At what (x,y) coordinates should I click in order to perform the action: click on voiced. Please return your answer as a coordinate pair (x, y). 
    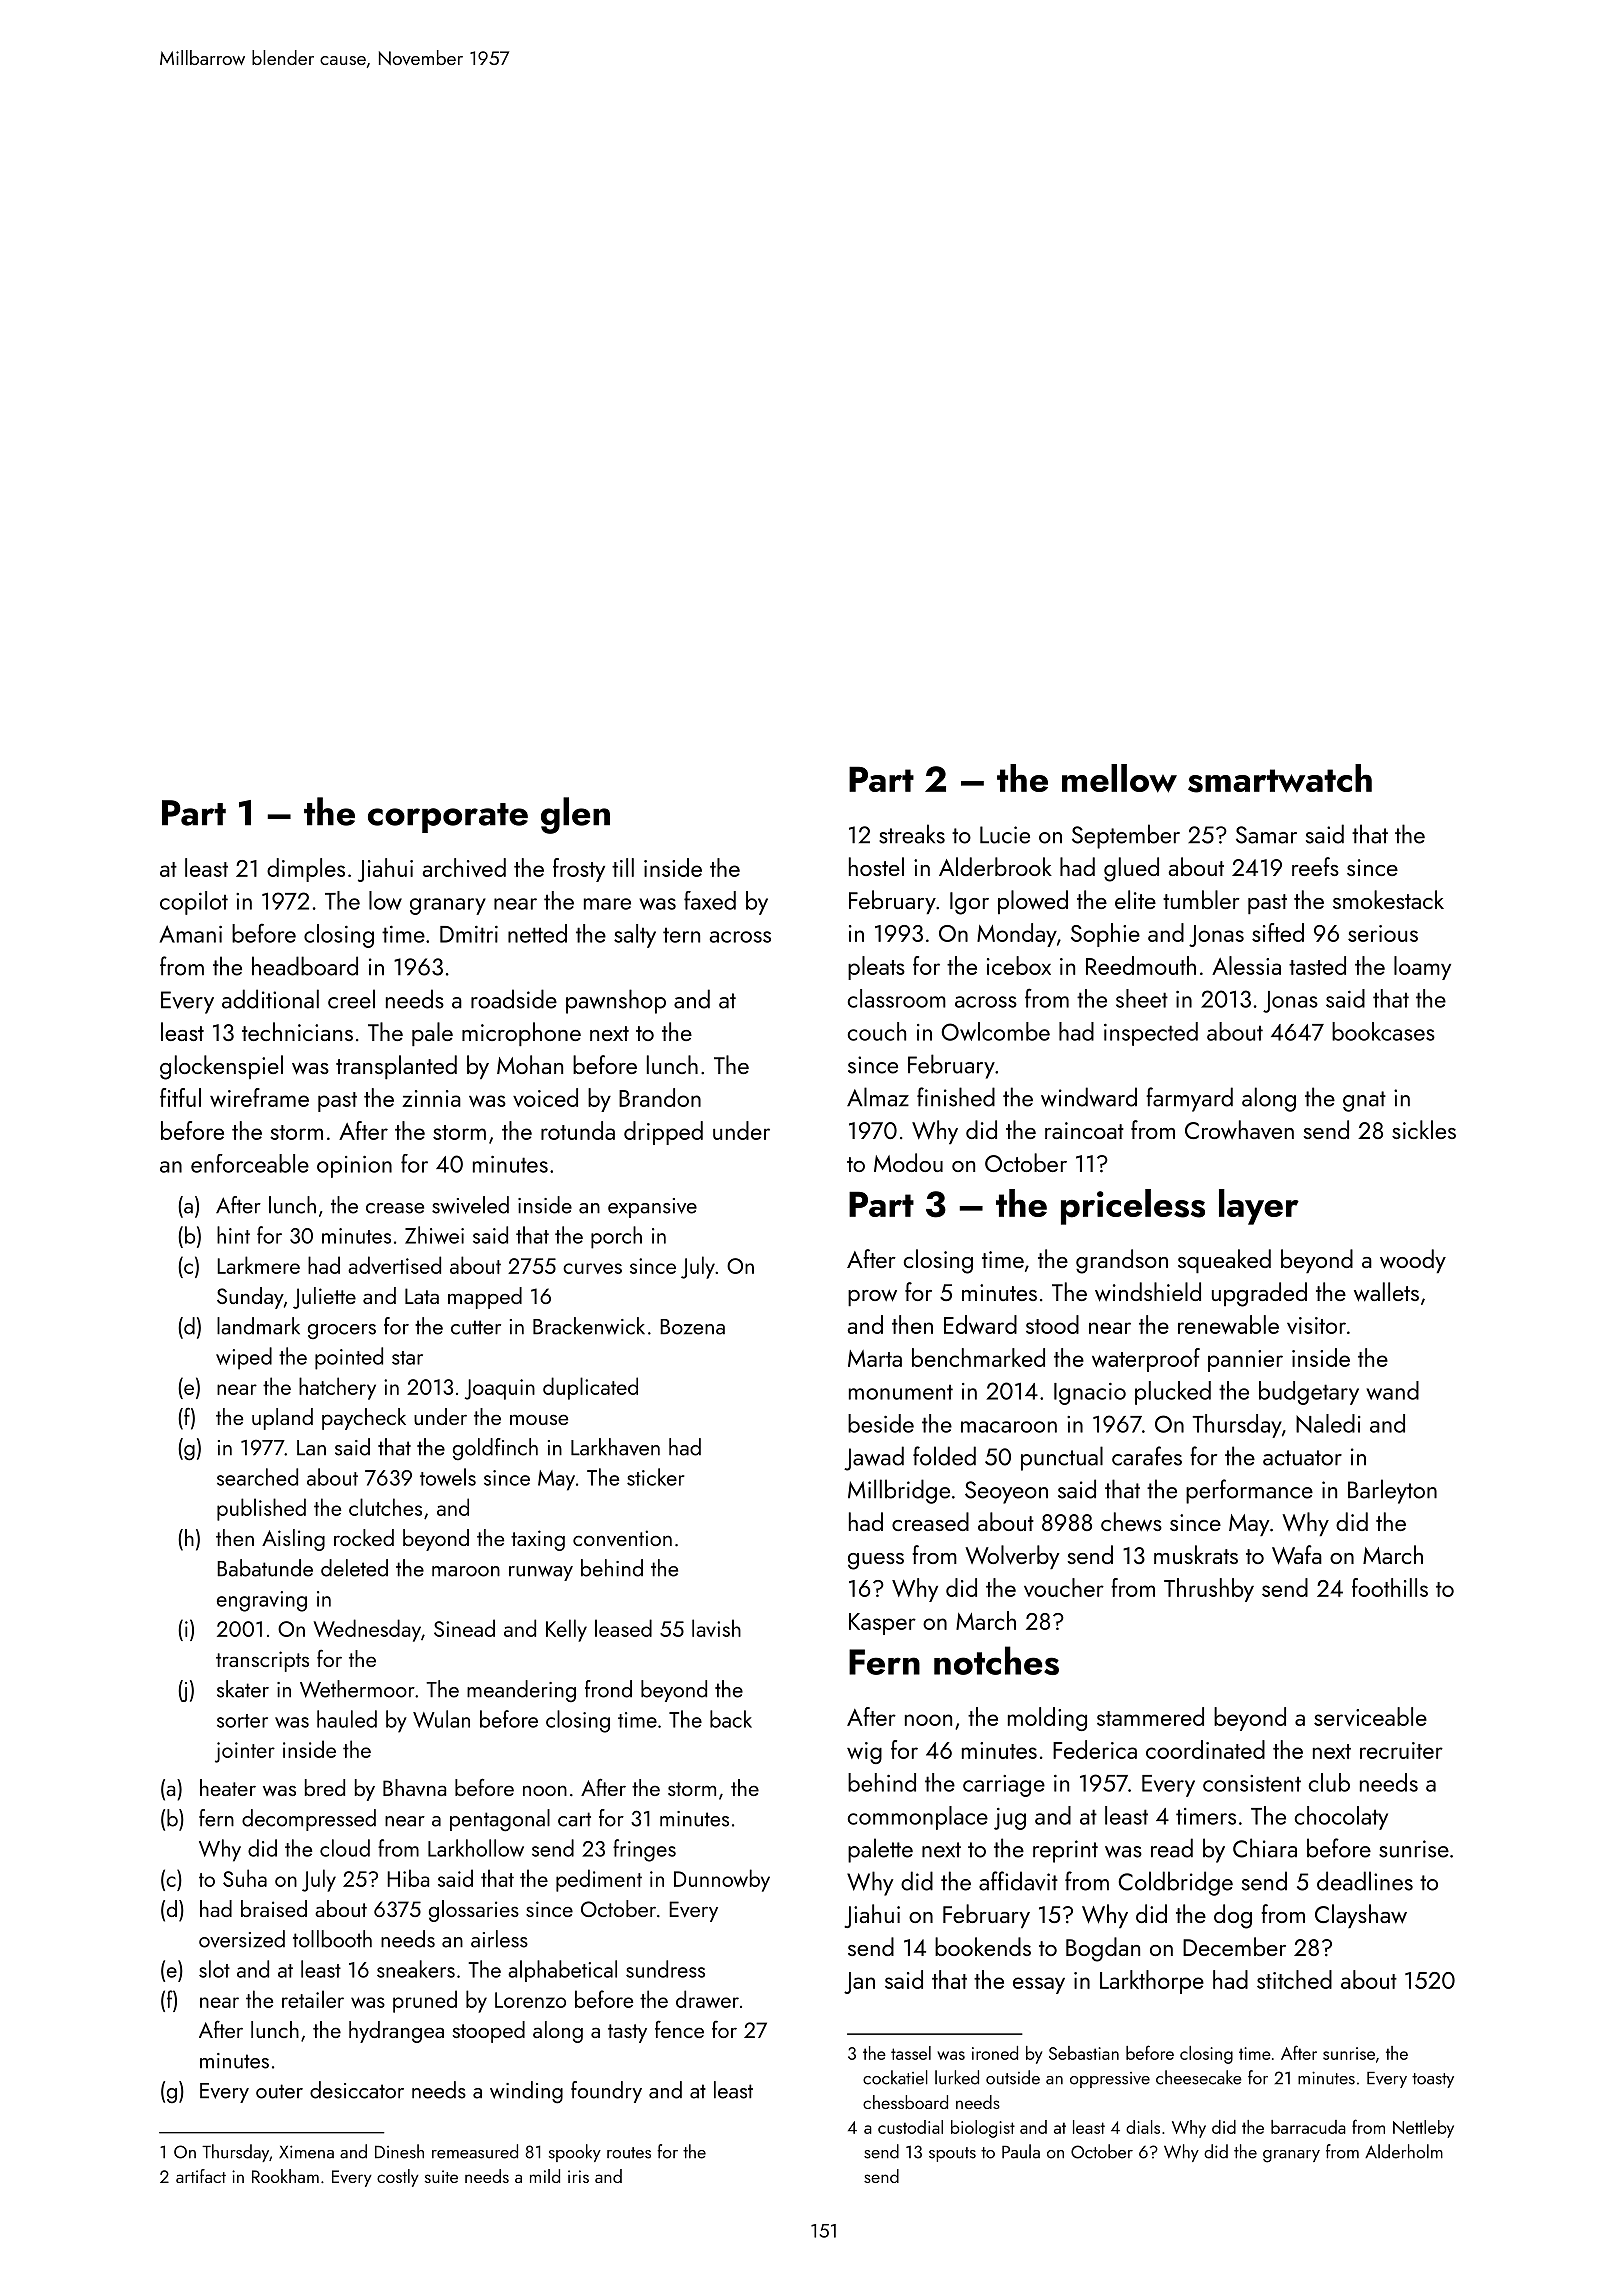
    Looking at the image, I should click on (545, 1097).
